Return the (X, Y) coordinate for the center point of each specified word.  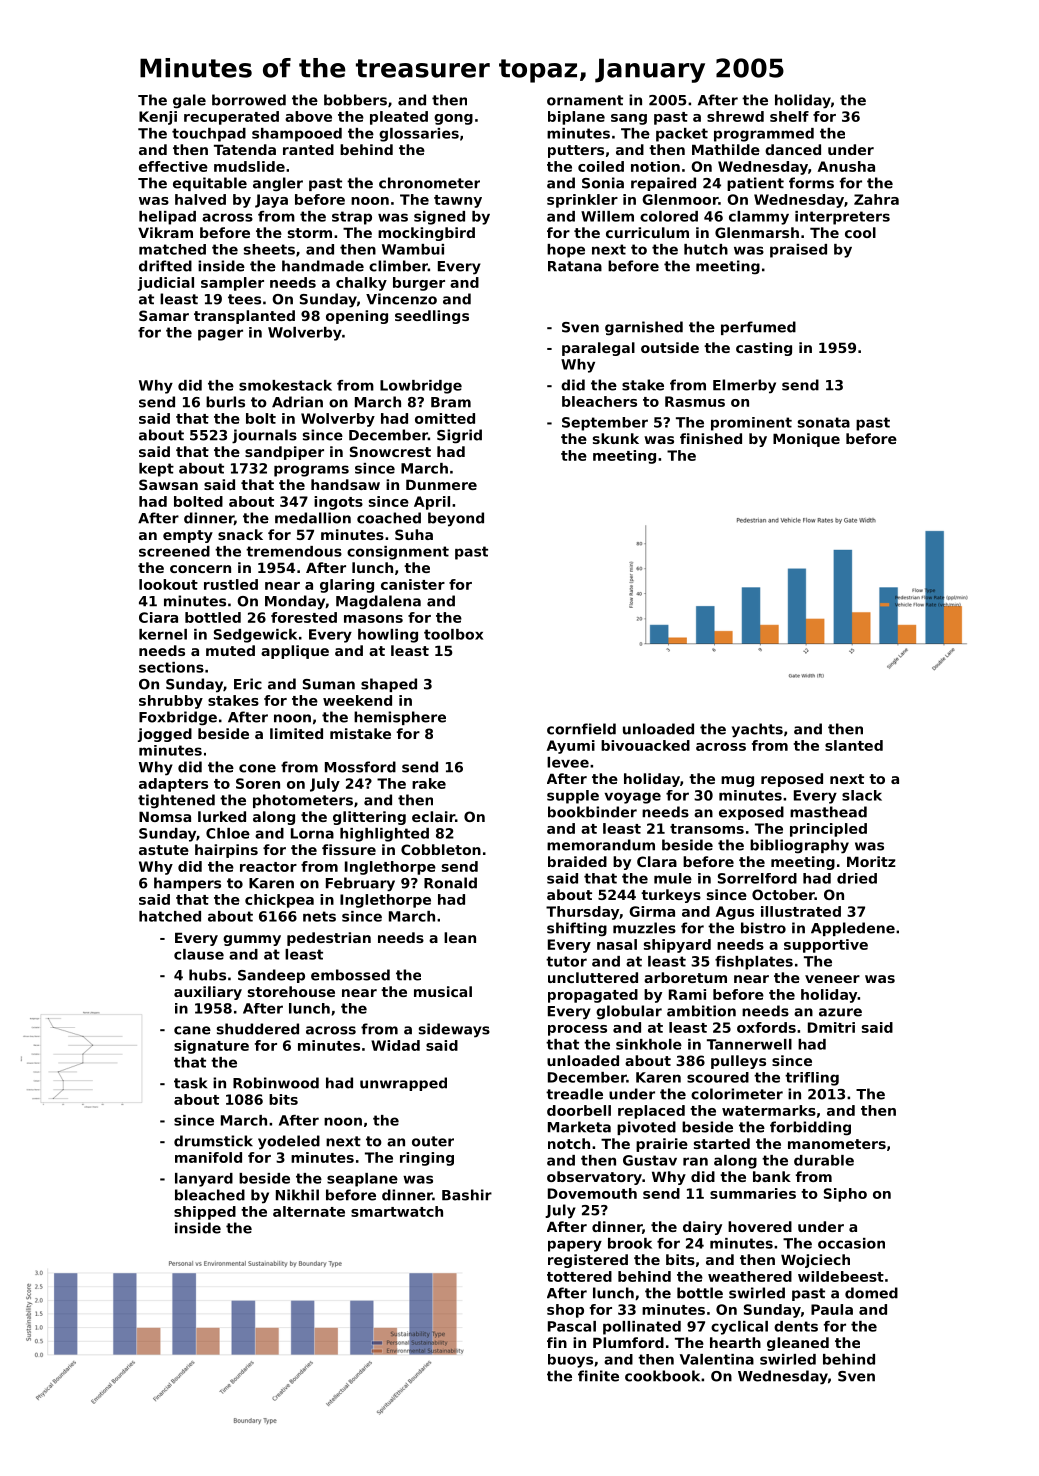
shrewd (735, 116)
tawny (458, 201)
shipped (205, 1213)
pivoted (646, 1128)
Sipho (845, 1195)
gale (189, 101)
